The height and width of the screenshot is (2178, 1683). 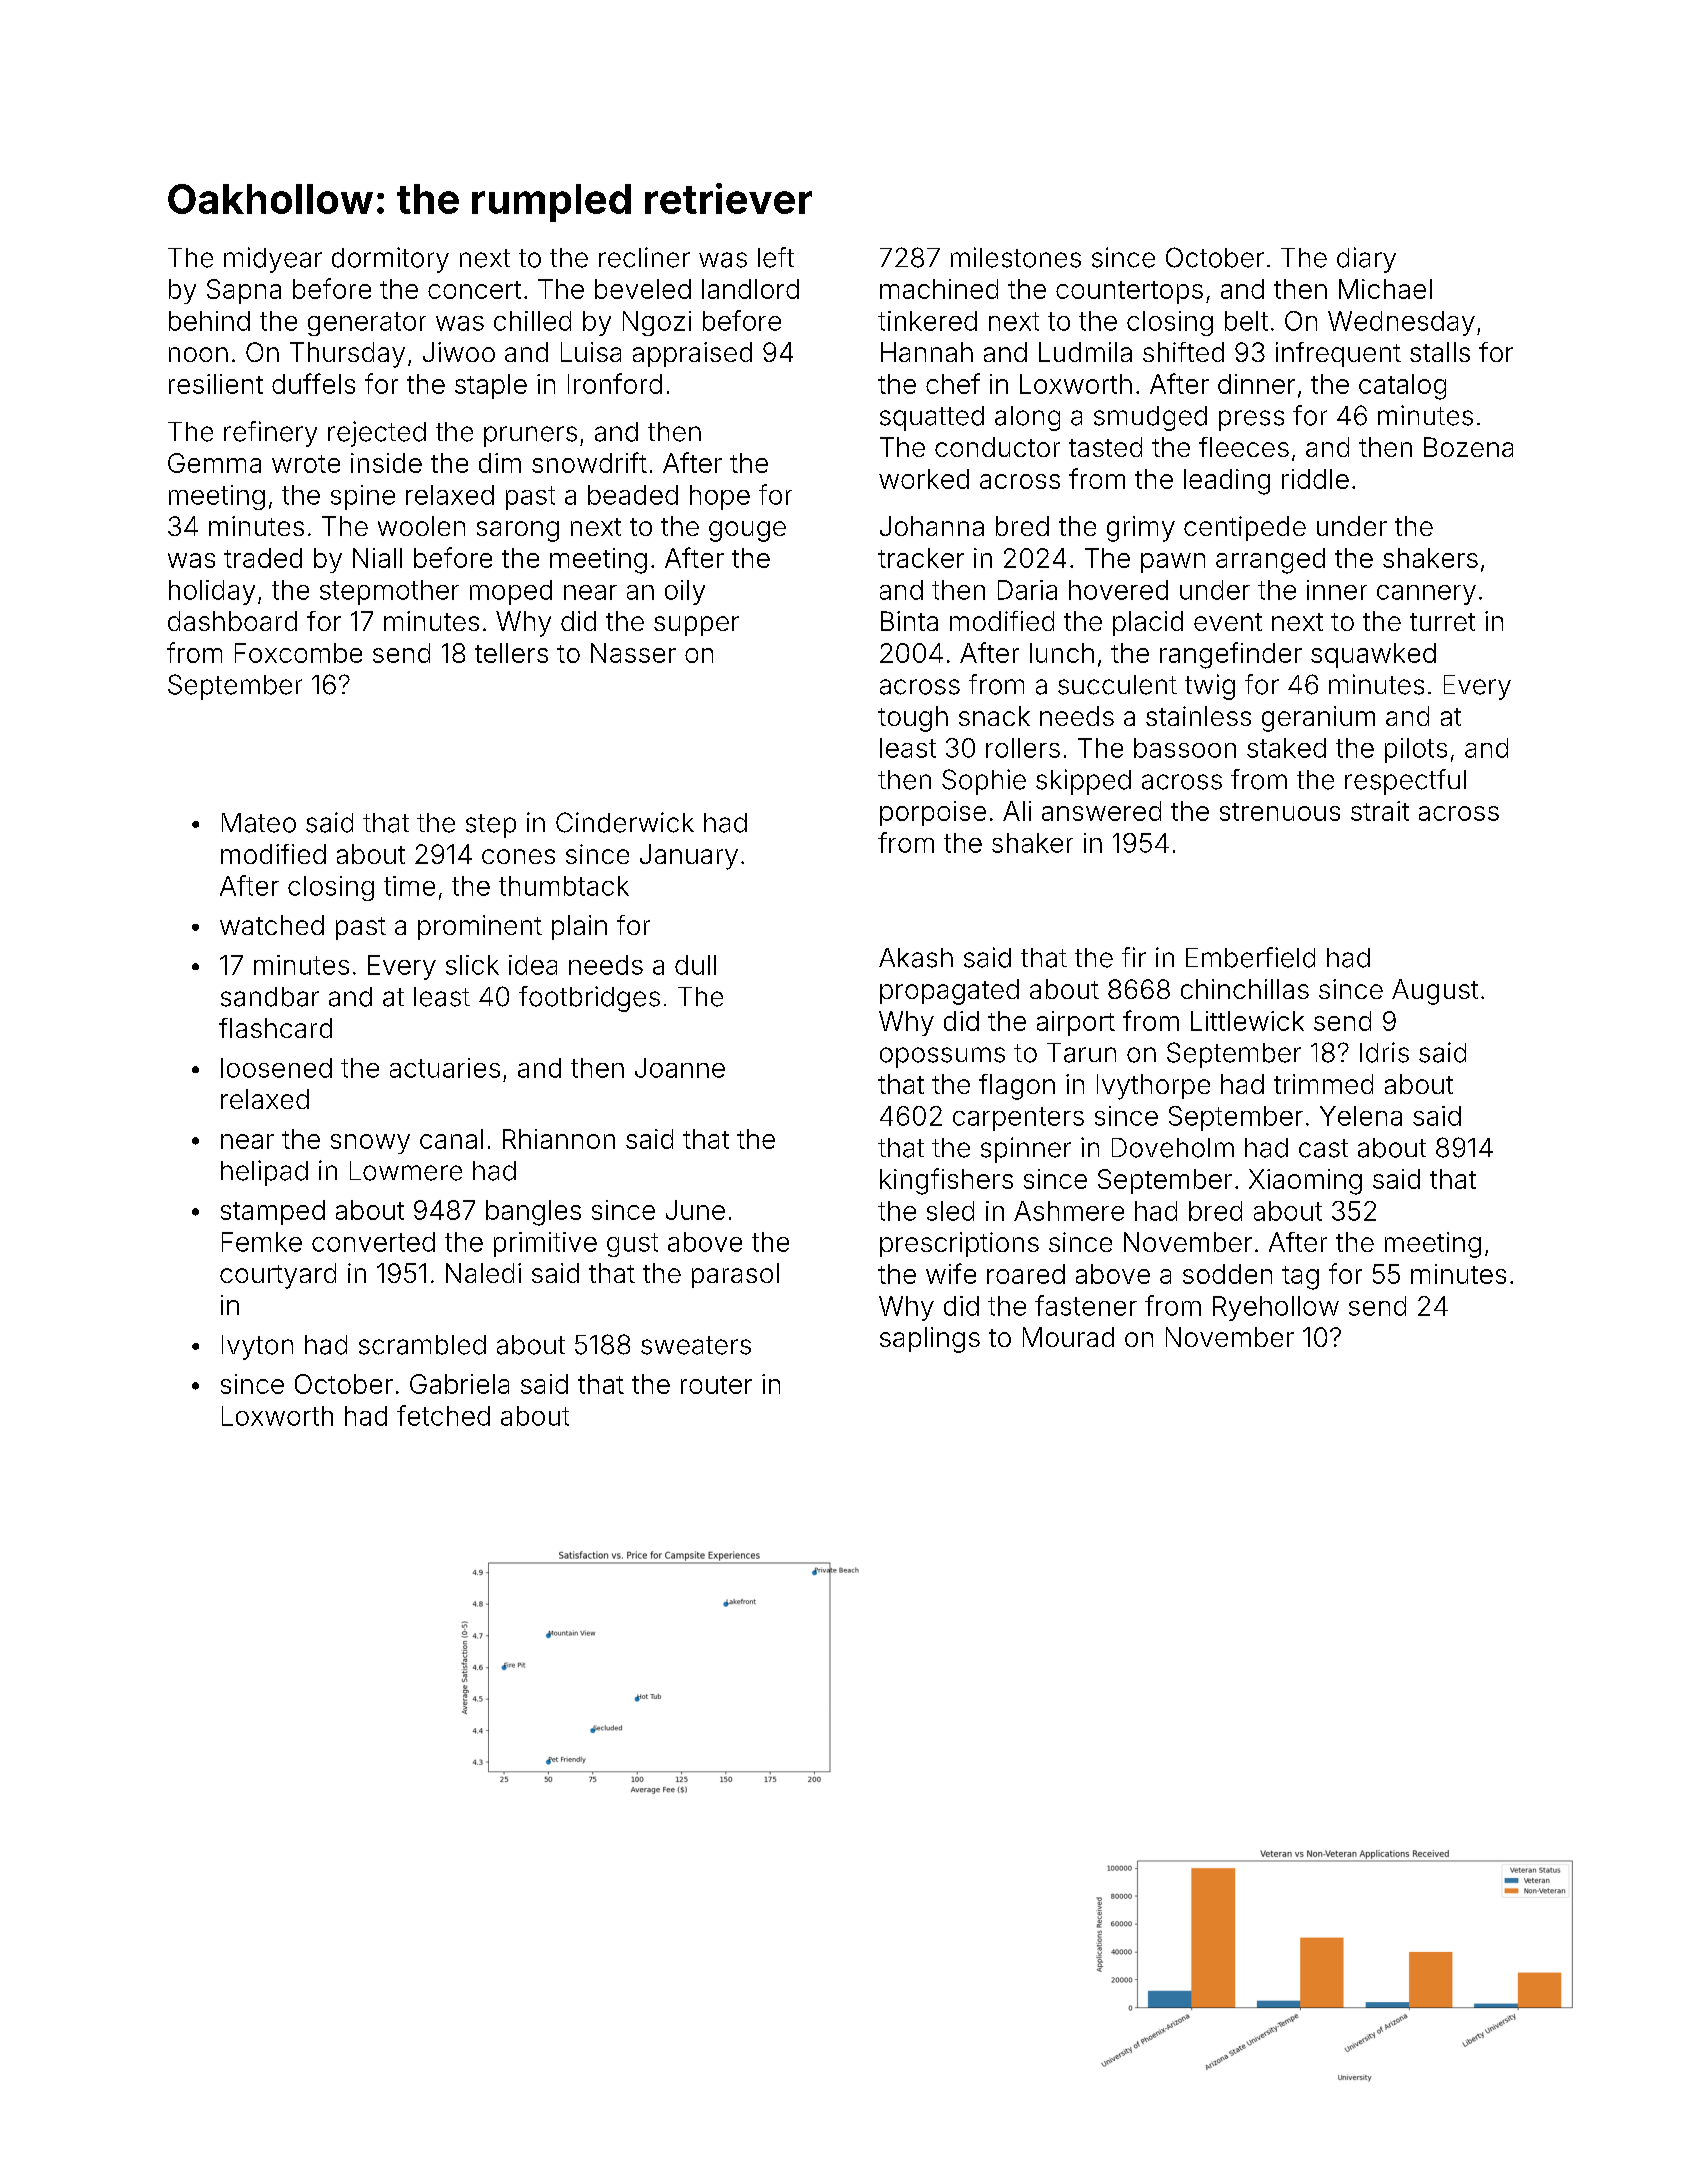 I want to click on concert, so click(x=474, y=290).
